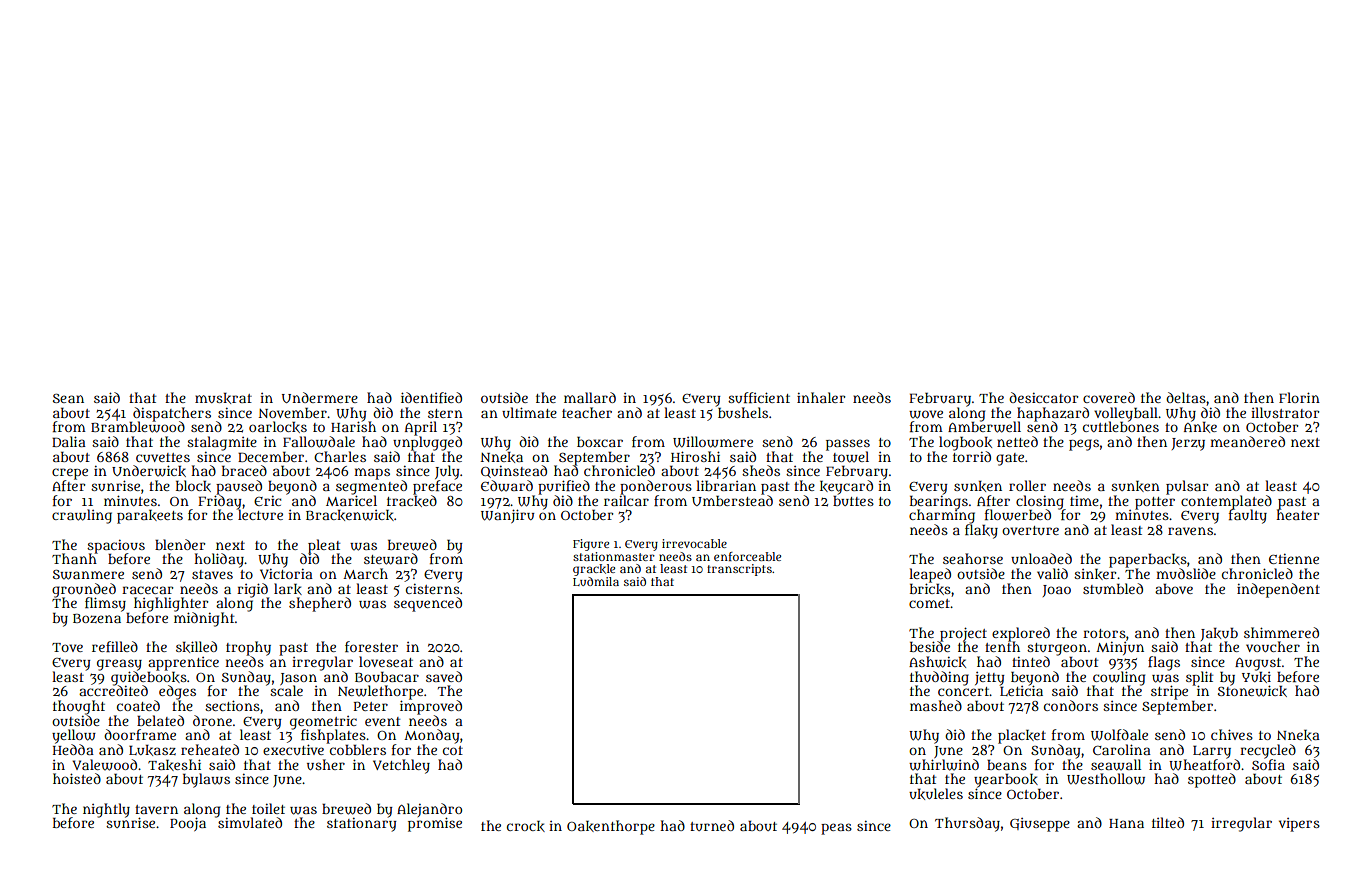  What do you see at coordinates (298, 679) in the image?
I see `Jason` at bounding box center [298, 679].
